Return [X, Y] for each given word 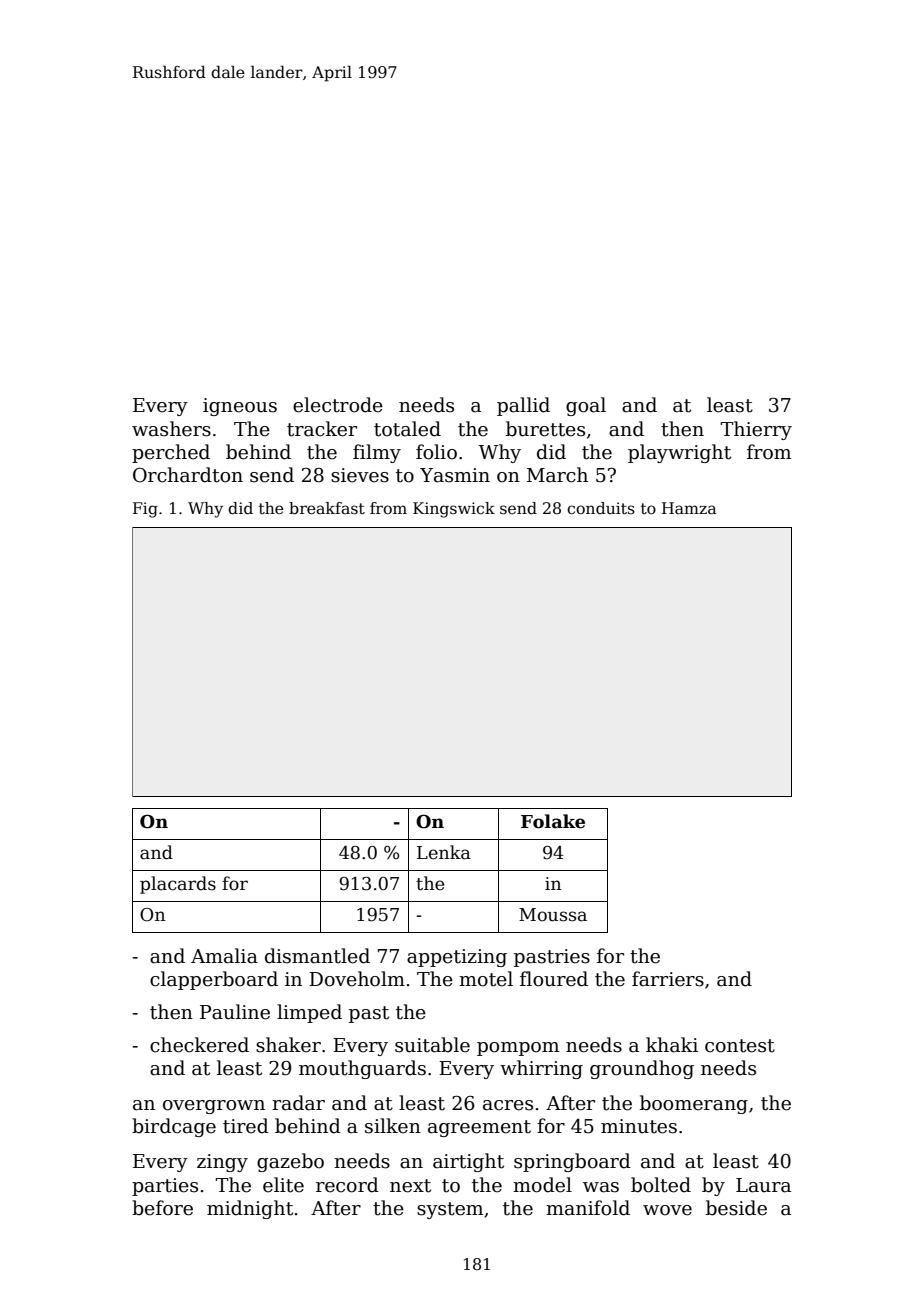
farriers [668, 979]
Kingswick [454, 510]
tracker [322, 429]
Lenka [444, 852]
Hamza [689, 508]
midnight [250, 1209]
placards [178, 885]
